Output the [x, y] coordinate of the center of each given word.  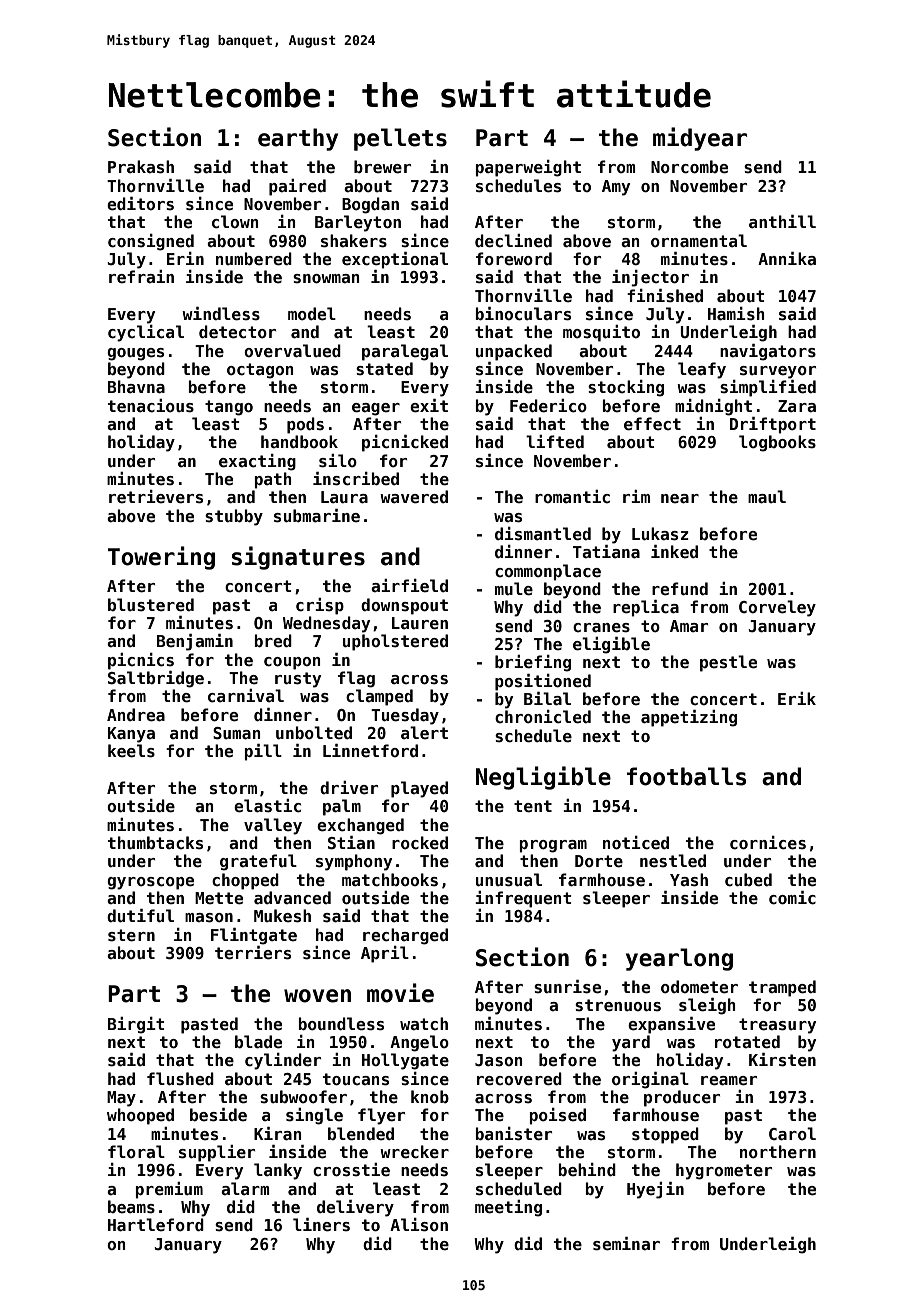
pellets [400, 139]
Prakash [141, 167]
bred [273, 641]
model [312, 314]
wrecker [414, 1152]
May [121, 1099]
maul [767, 496]
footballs [686, 776]
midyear [700, 139]
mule [514, 589]
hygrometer [724, 1171]
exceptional [395, 260]
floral [136, 1151]
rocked [420, 843]
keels [131, 751]
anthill [782, 221]
